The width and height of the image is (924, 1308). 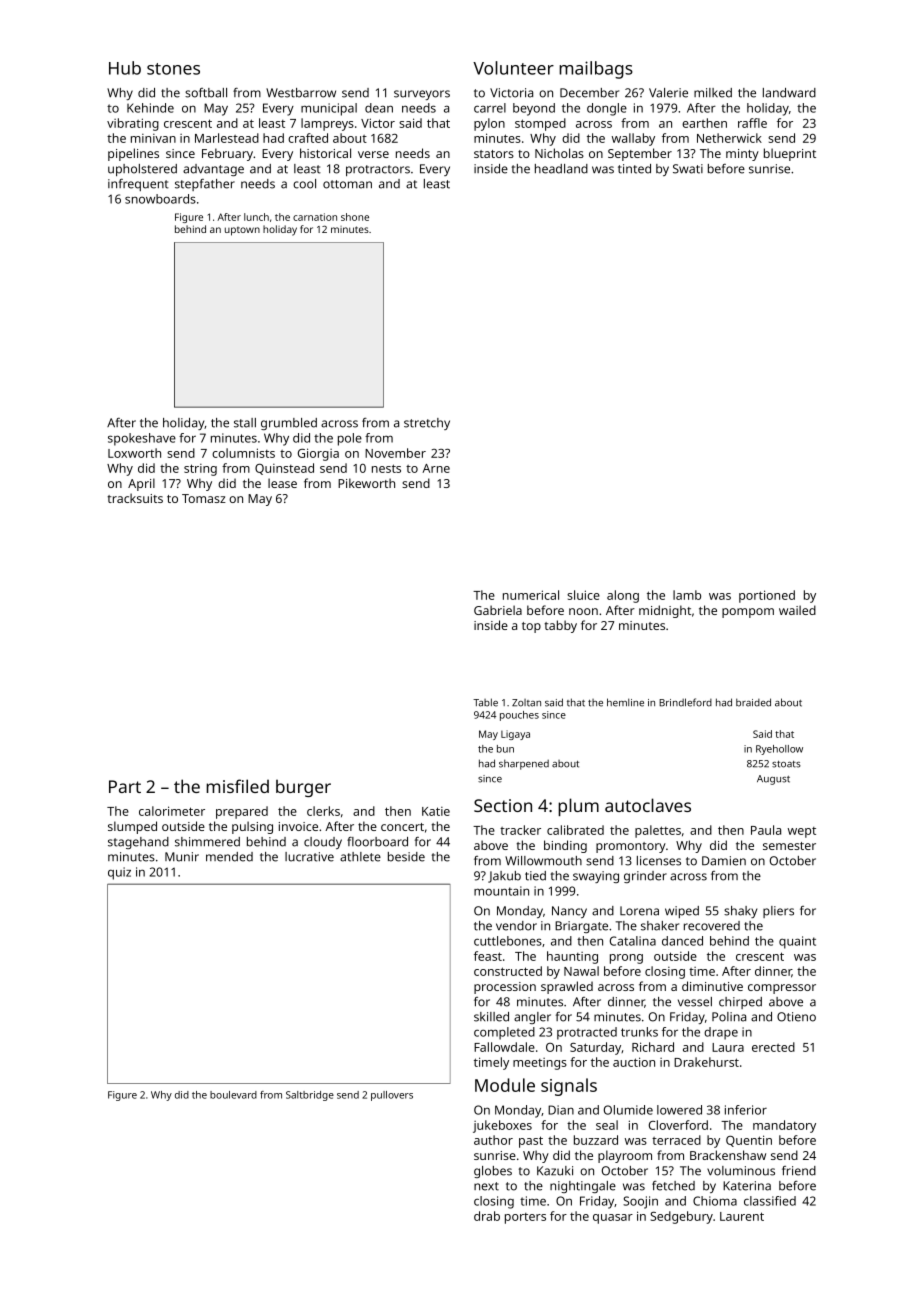 I want to click on grumbled, so click(x=289, y=424).
